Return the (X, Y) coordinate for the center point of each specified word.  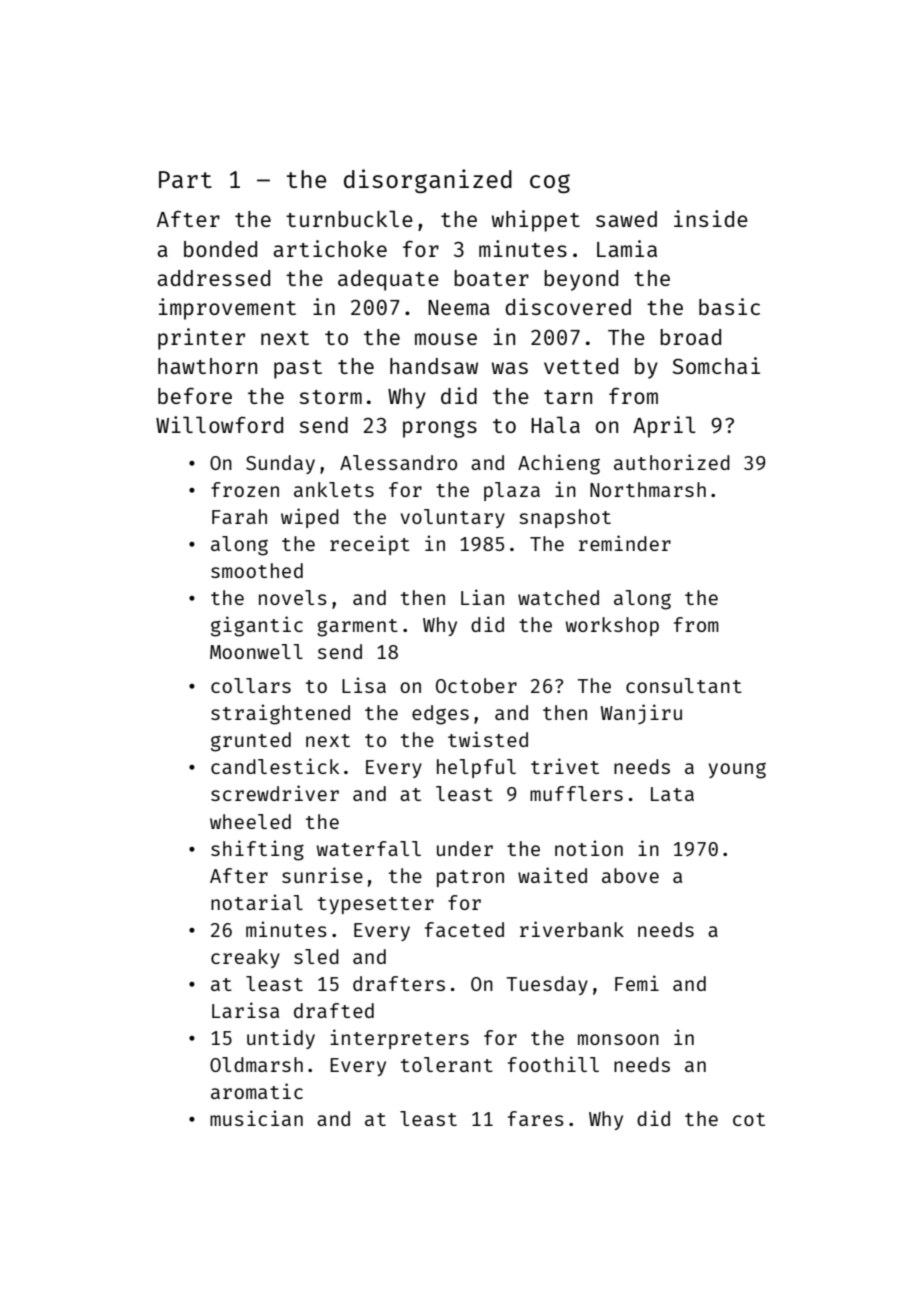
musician (256, 1118)
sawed (626, 219)
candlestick (275, 766)
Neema (459, 307)
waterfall (369, 848)
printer (201, 339)
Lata (672, 794)
